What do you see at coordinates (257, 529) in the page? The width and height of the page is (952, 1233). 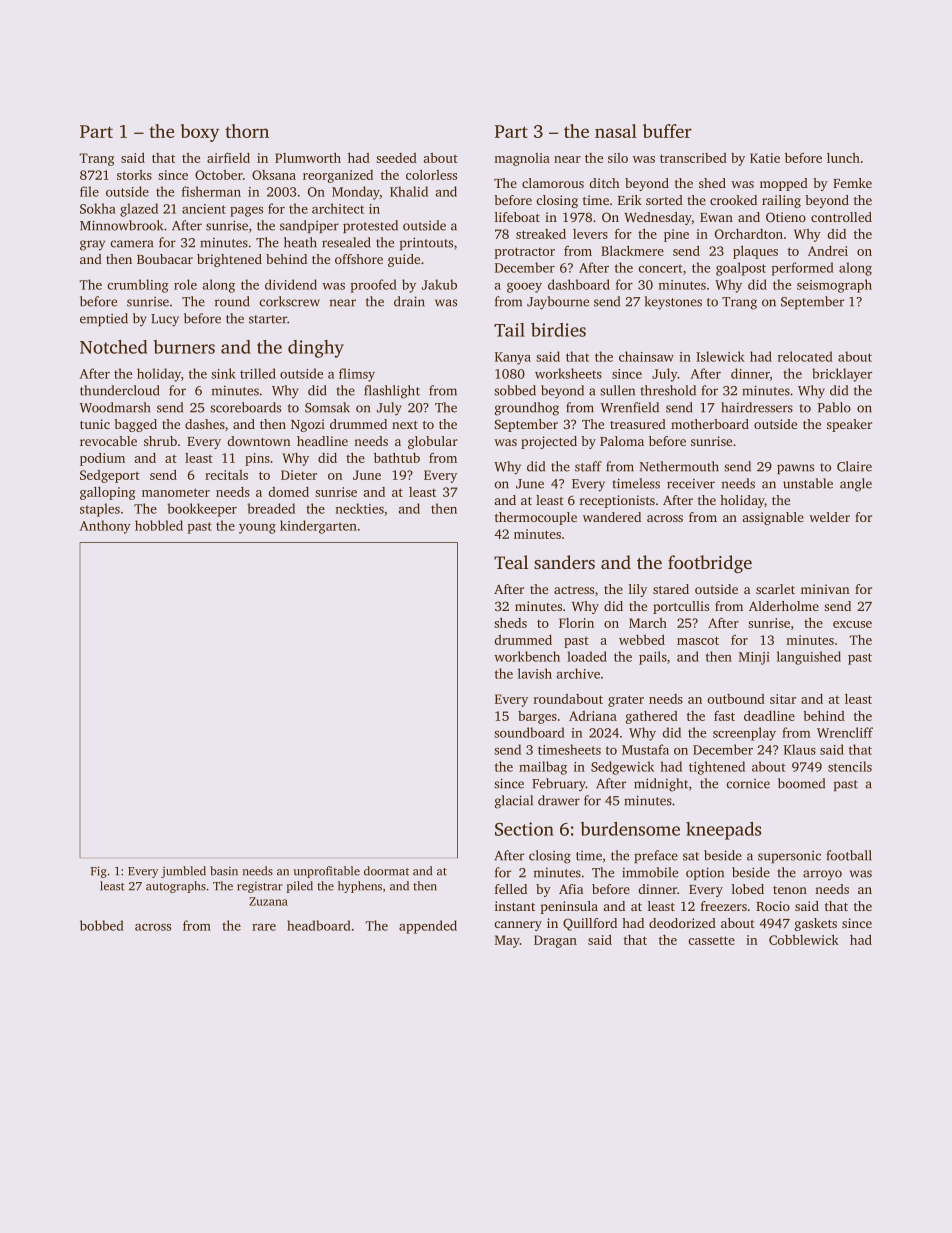 I see `young` at bounding box center [257, 529].
